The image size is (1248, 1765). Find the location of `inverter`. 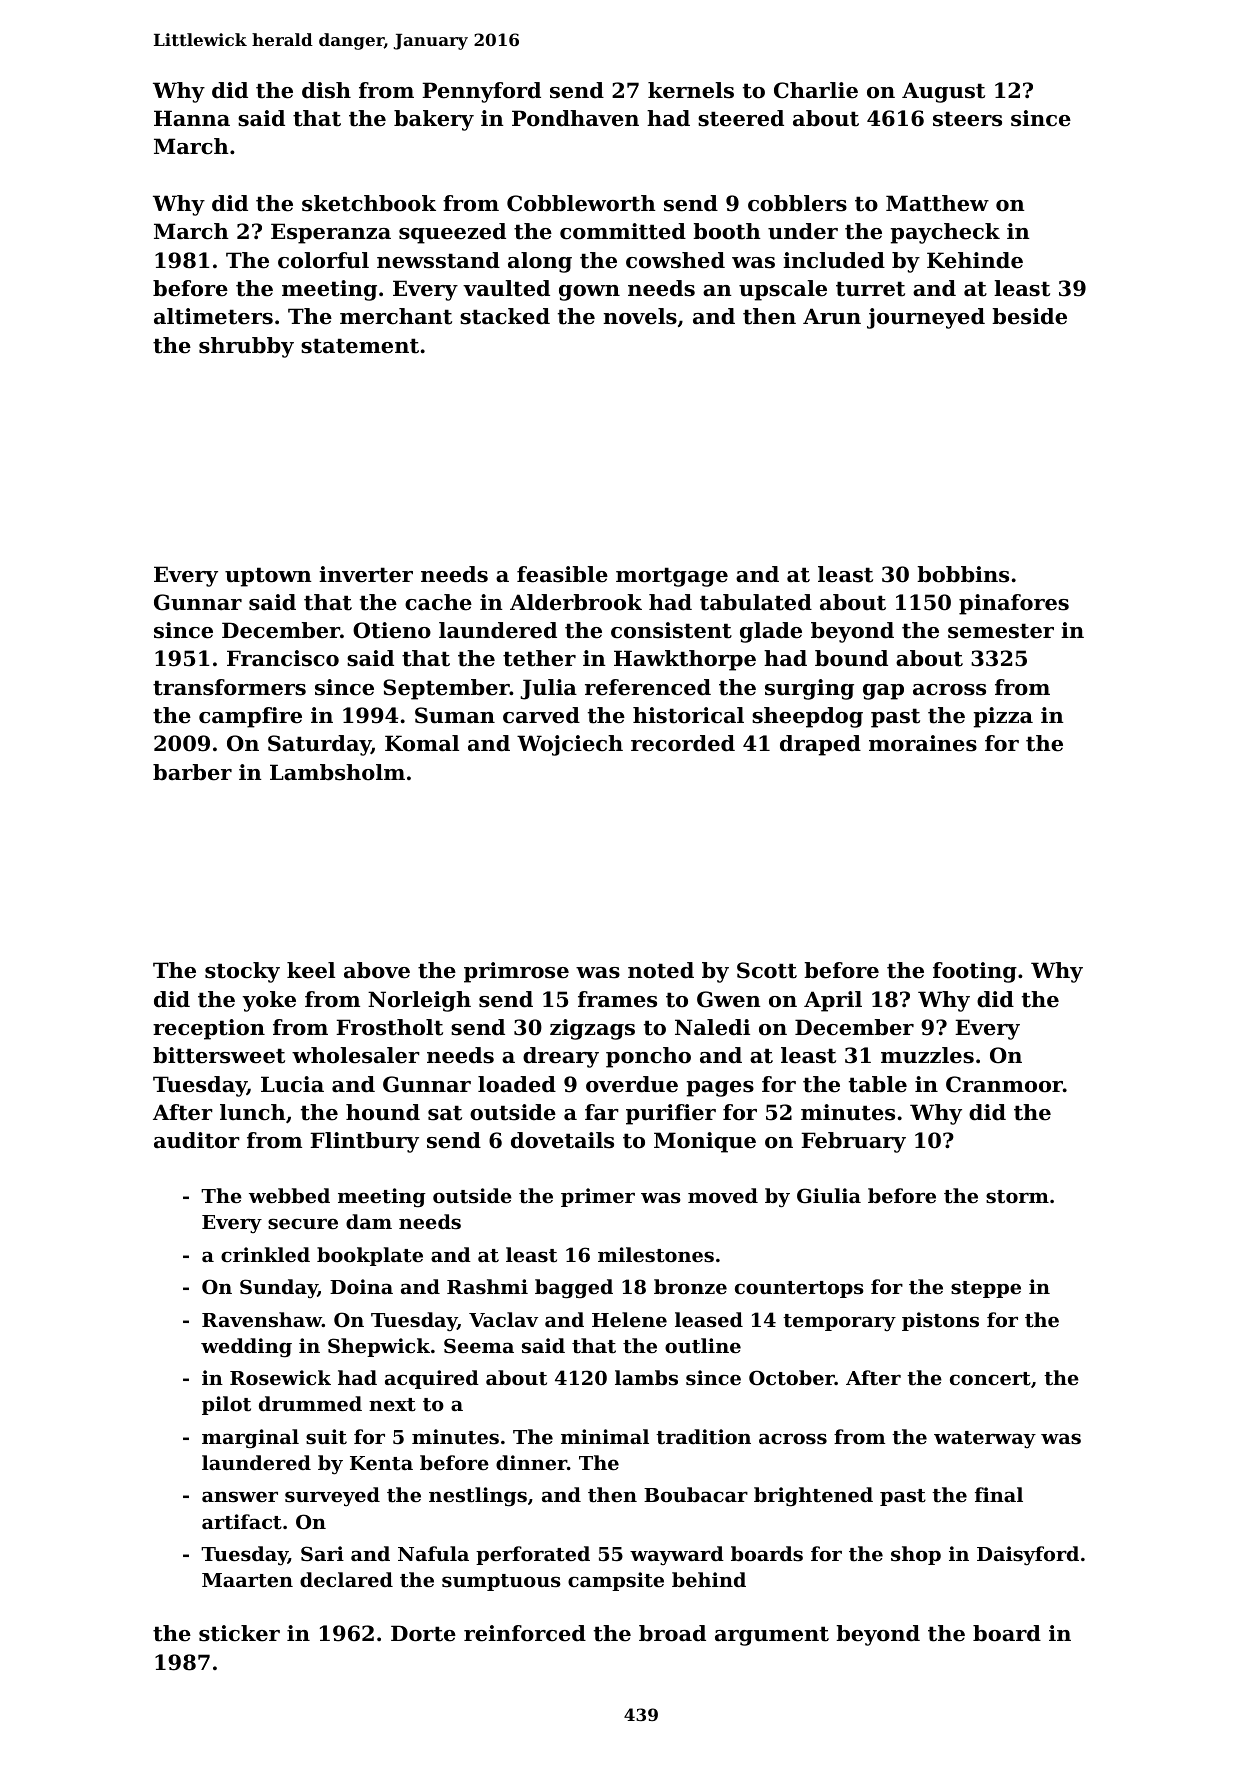

inverter is located at coordinates (366, 574).
